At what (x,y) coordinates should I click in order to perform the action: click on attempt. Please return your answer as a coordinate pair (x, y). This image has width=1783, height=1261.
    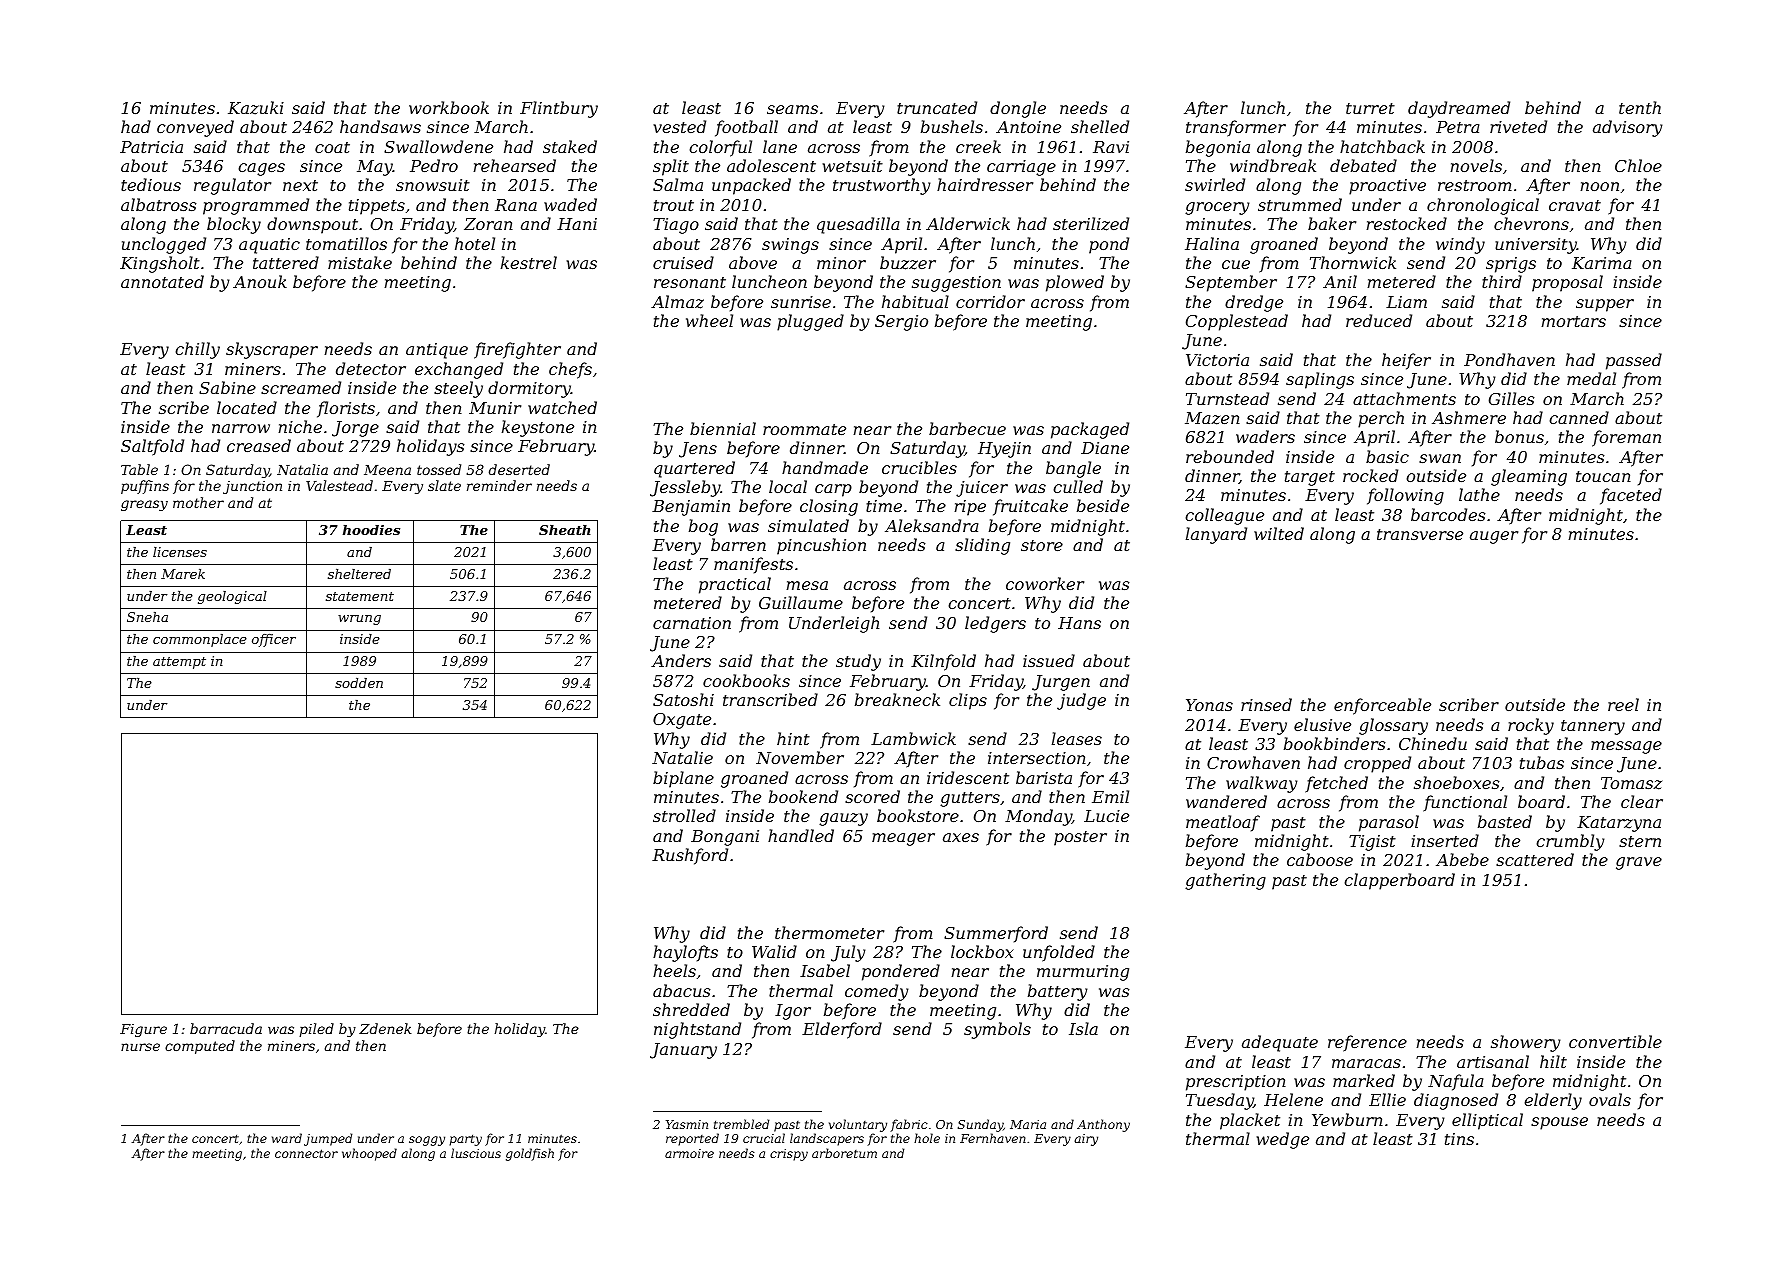
    Looking at the image, I should click on (179, 663).
